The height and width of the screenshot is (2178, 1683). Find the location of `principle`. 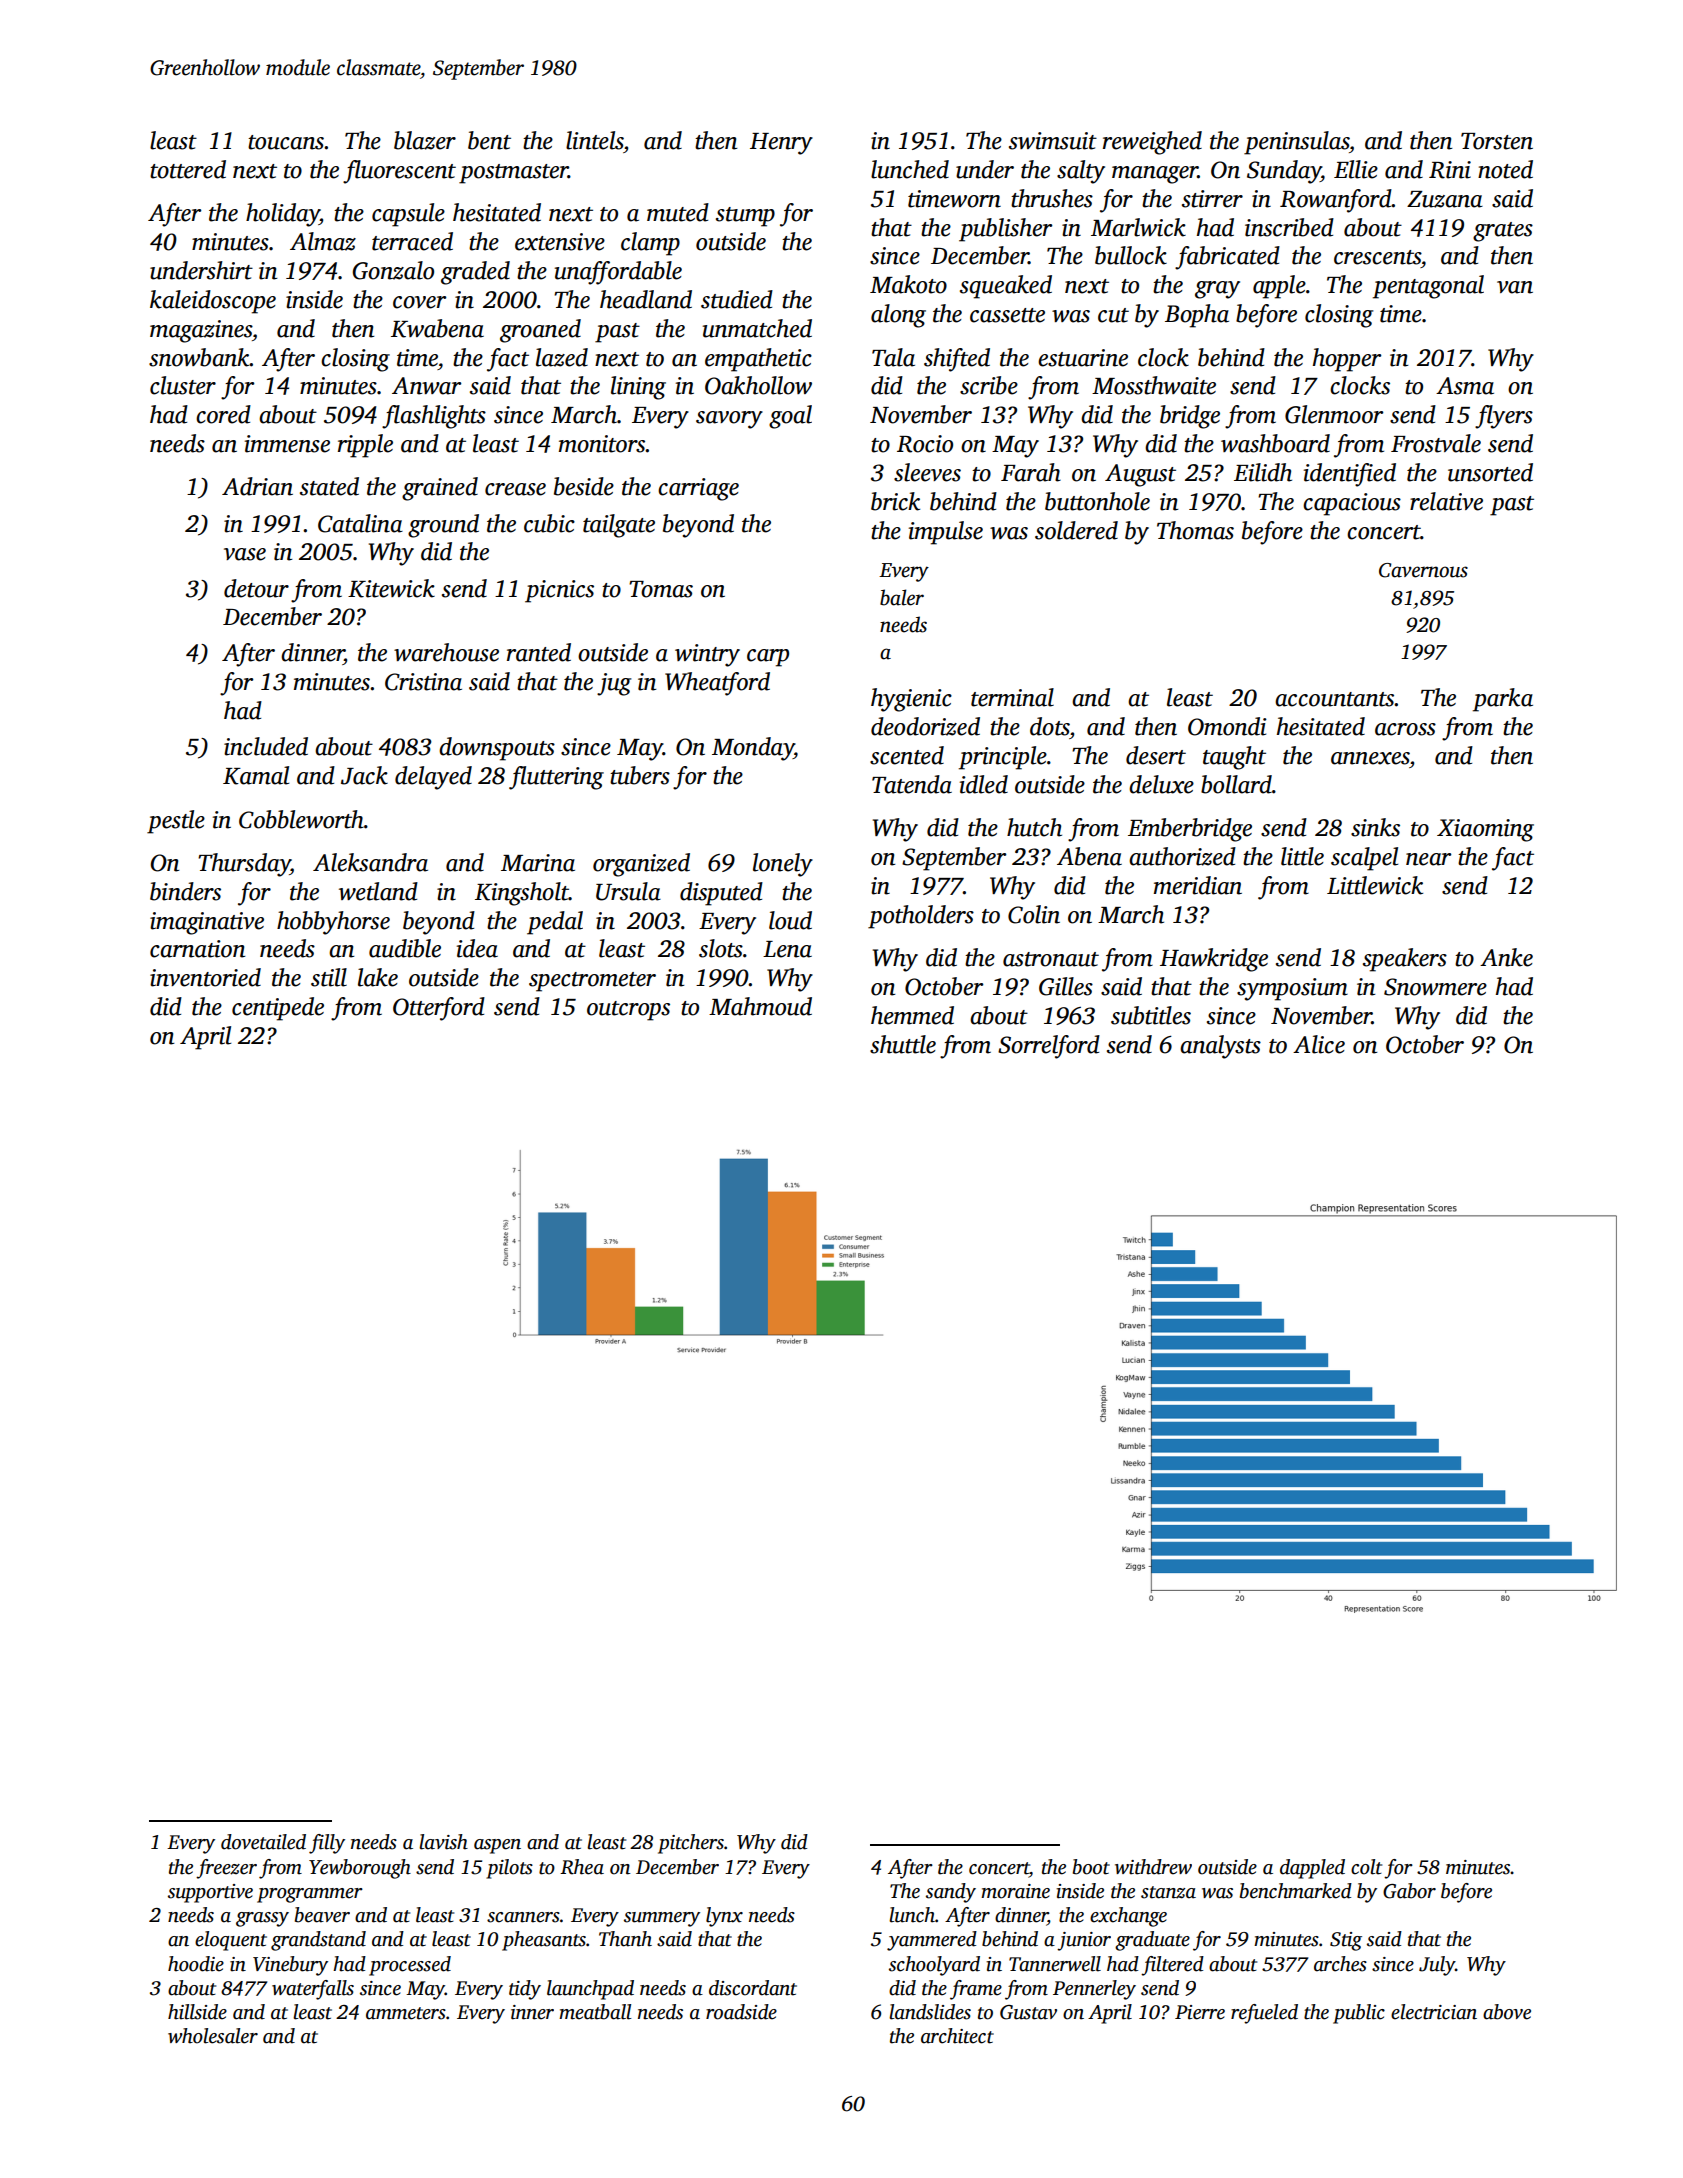

principle is located at coordinates (1003, 758).
